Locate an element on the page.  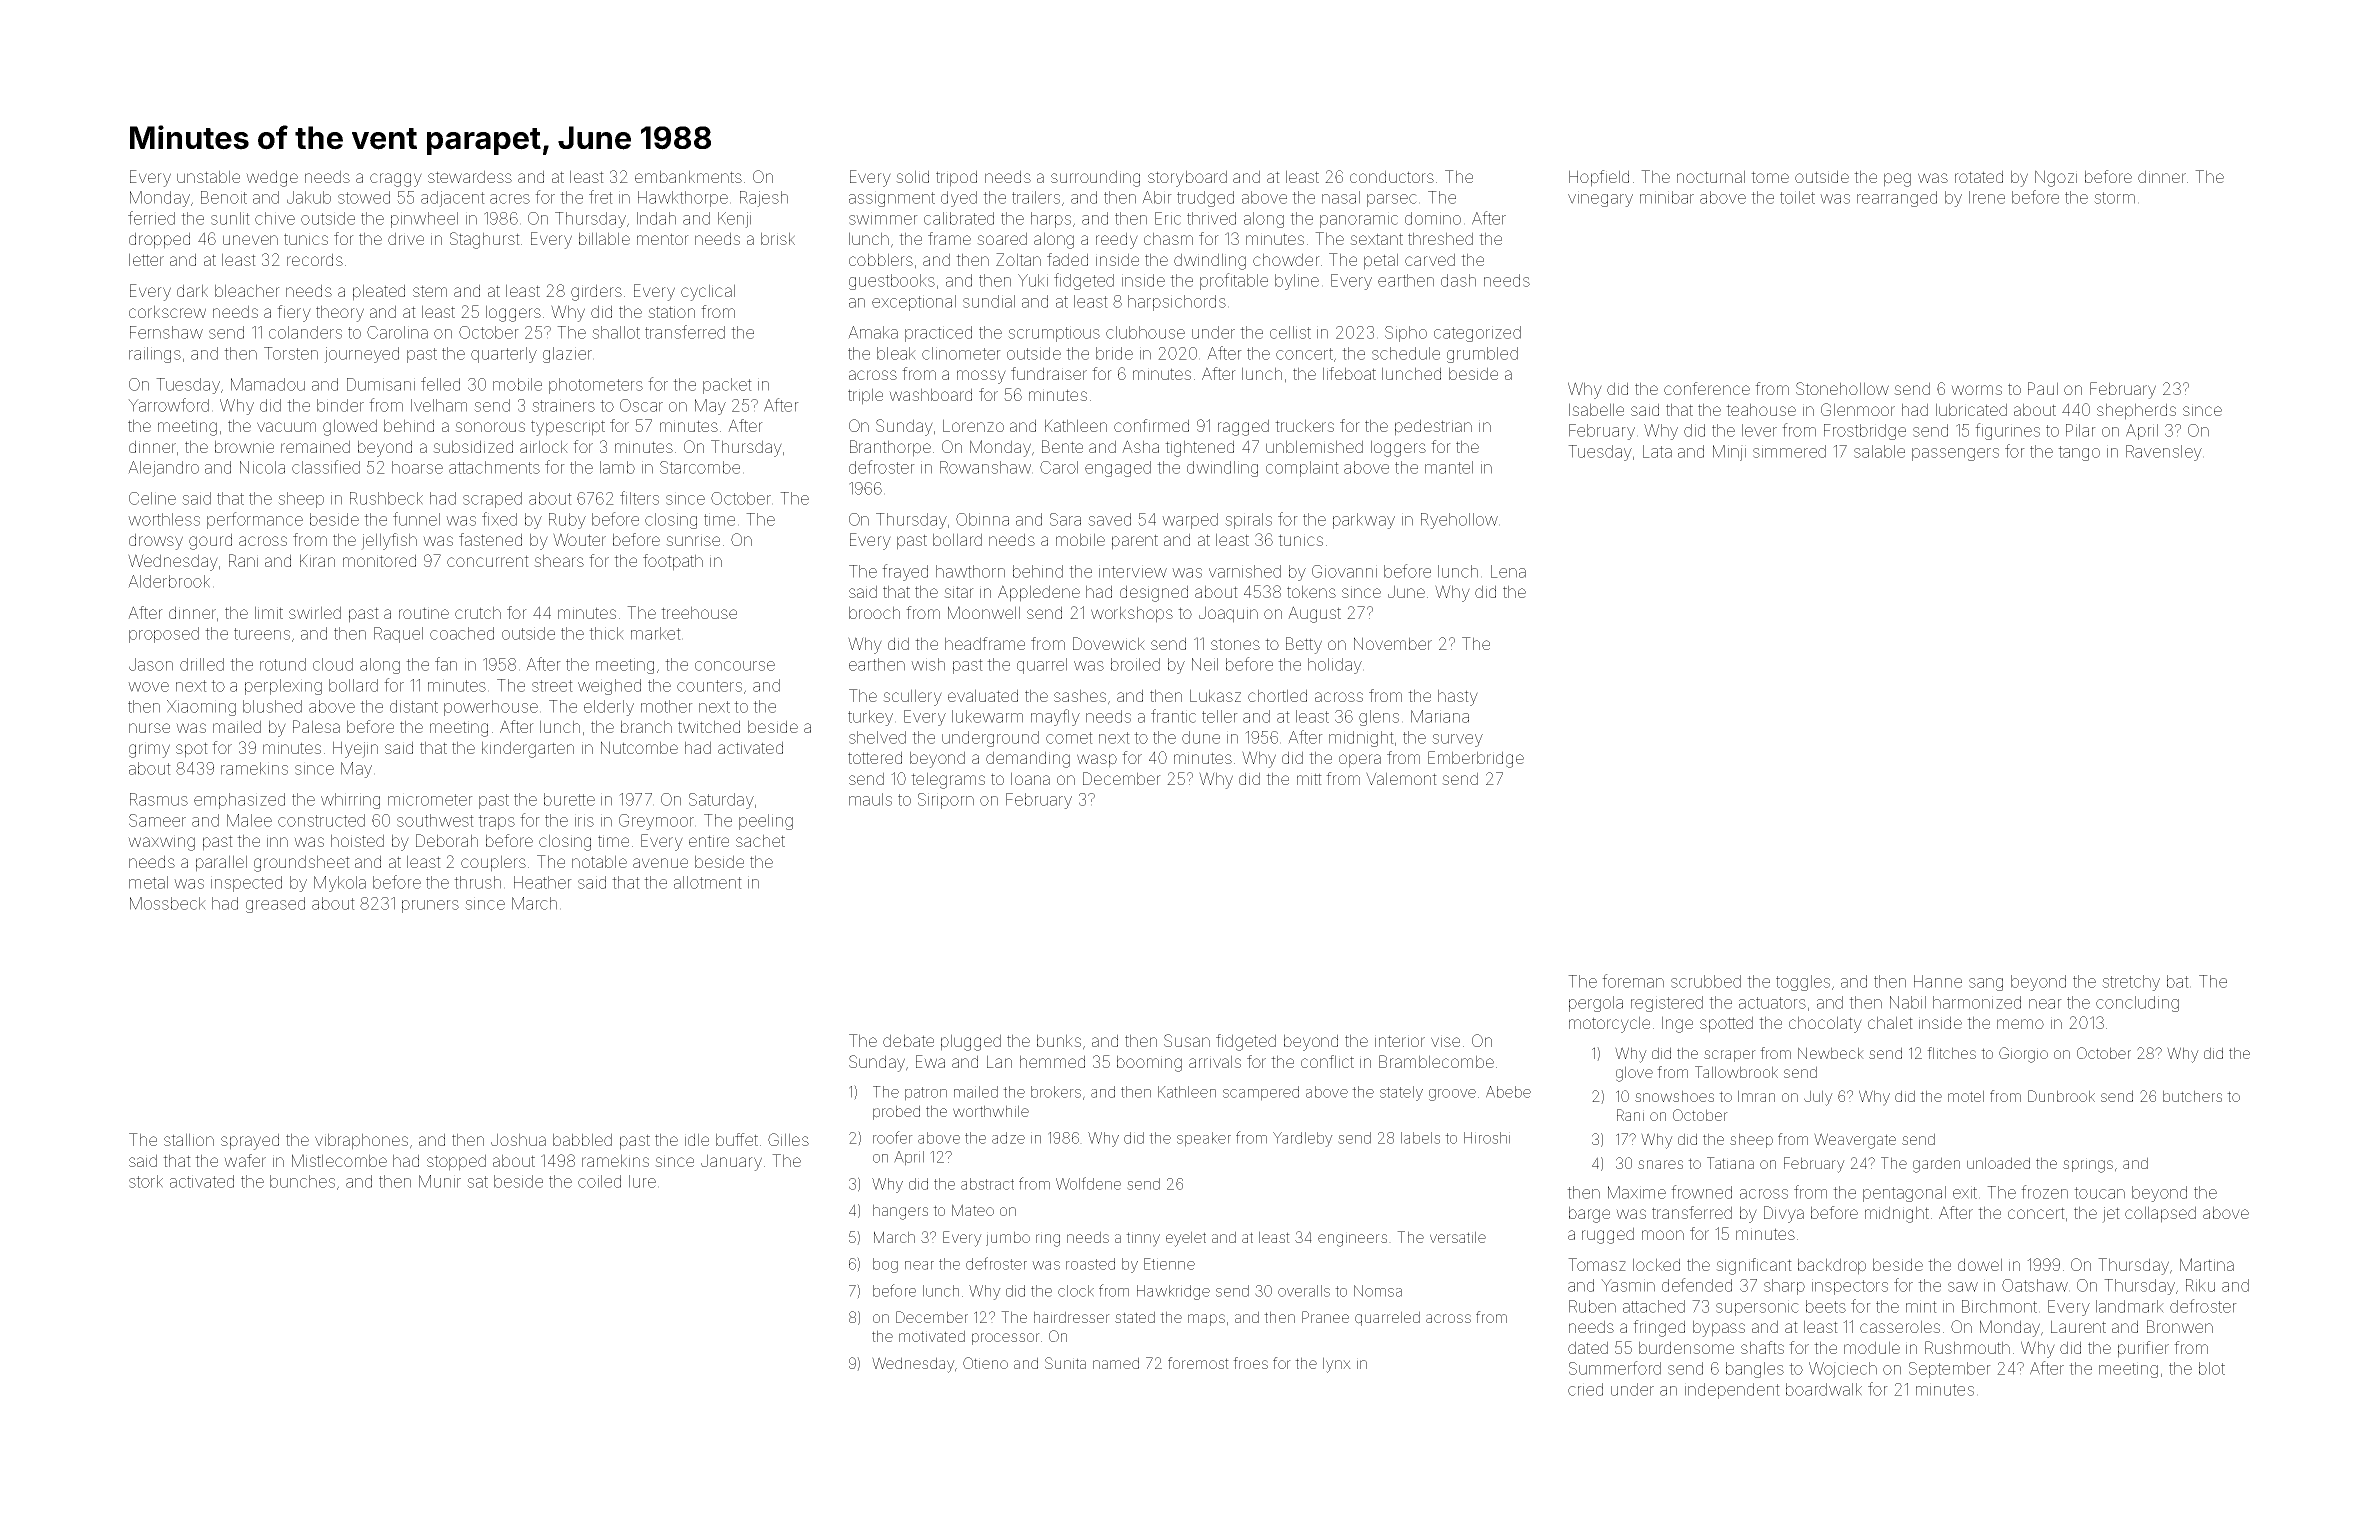
motivated is located at coordinates (932, 1336).
